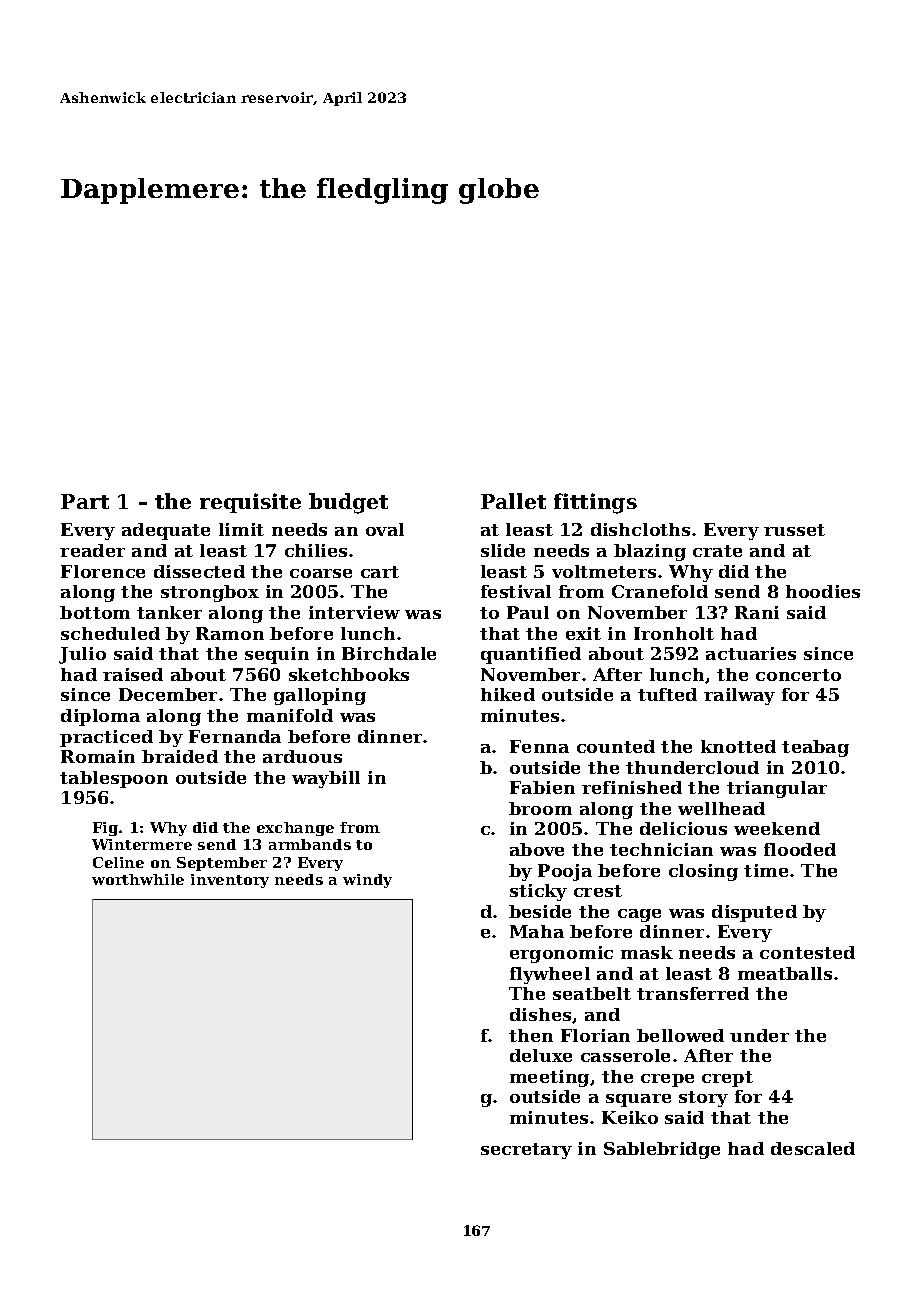  I want to click on tablespoon, so click(114, 779).
